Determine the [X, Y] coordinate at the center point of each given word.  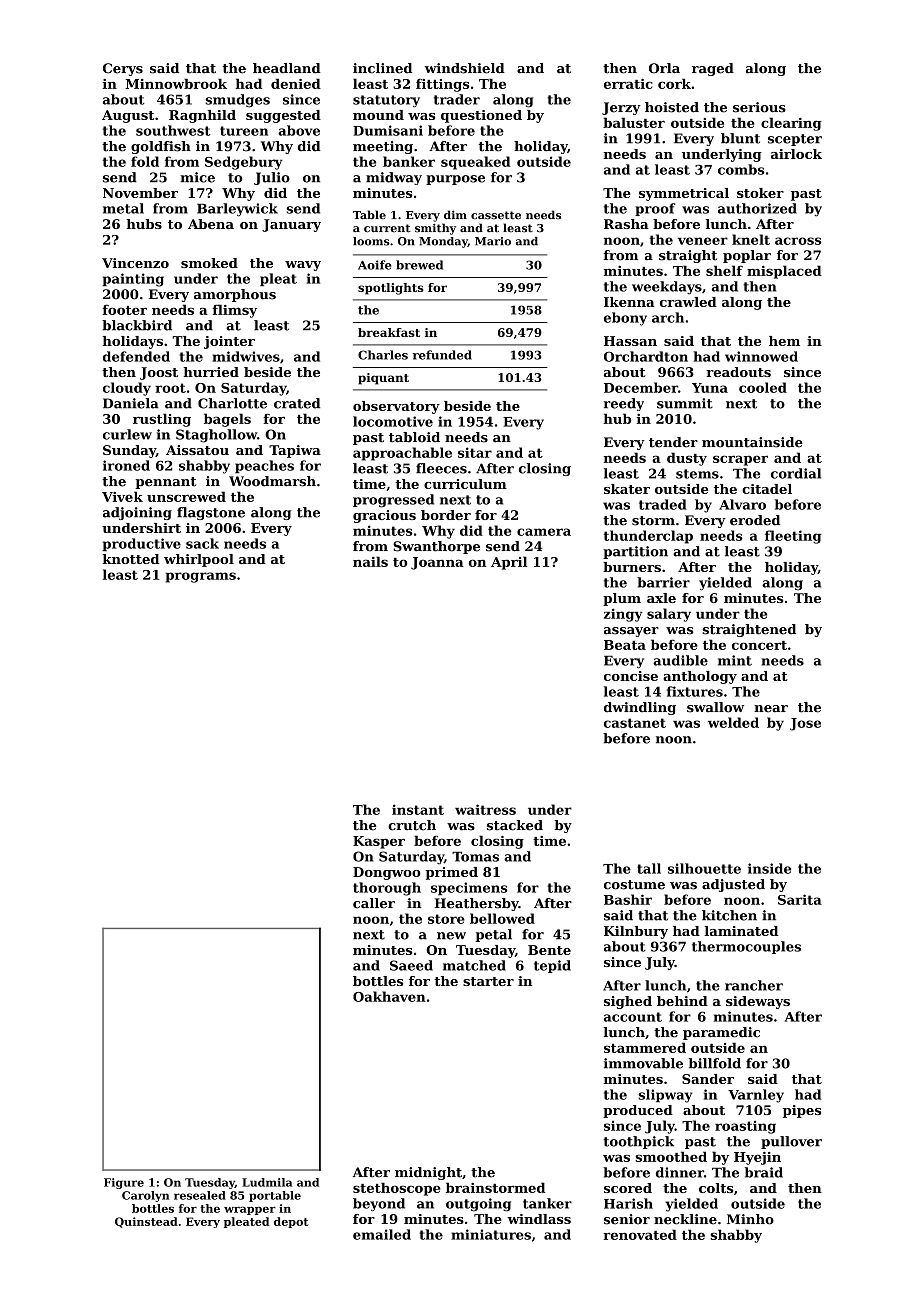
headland [287, 68]
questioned [481, 116]
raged [713, 69]
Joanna [437, 563]
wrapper [250, 1210]
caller [374, 903]
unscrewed [186, 496]
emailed [382, 1234]
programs [201, 577]
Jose [805, 724]
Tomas [475, 856]
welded [733, 722]
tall [649, 868]
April [509, 563]
